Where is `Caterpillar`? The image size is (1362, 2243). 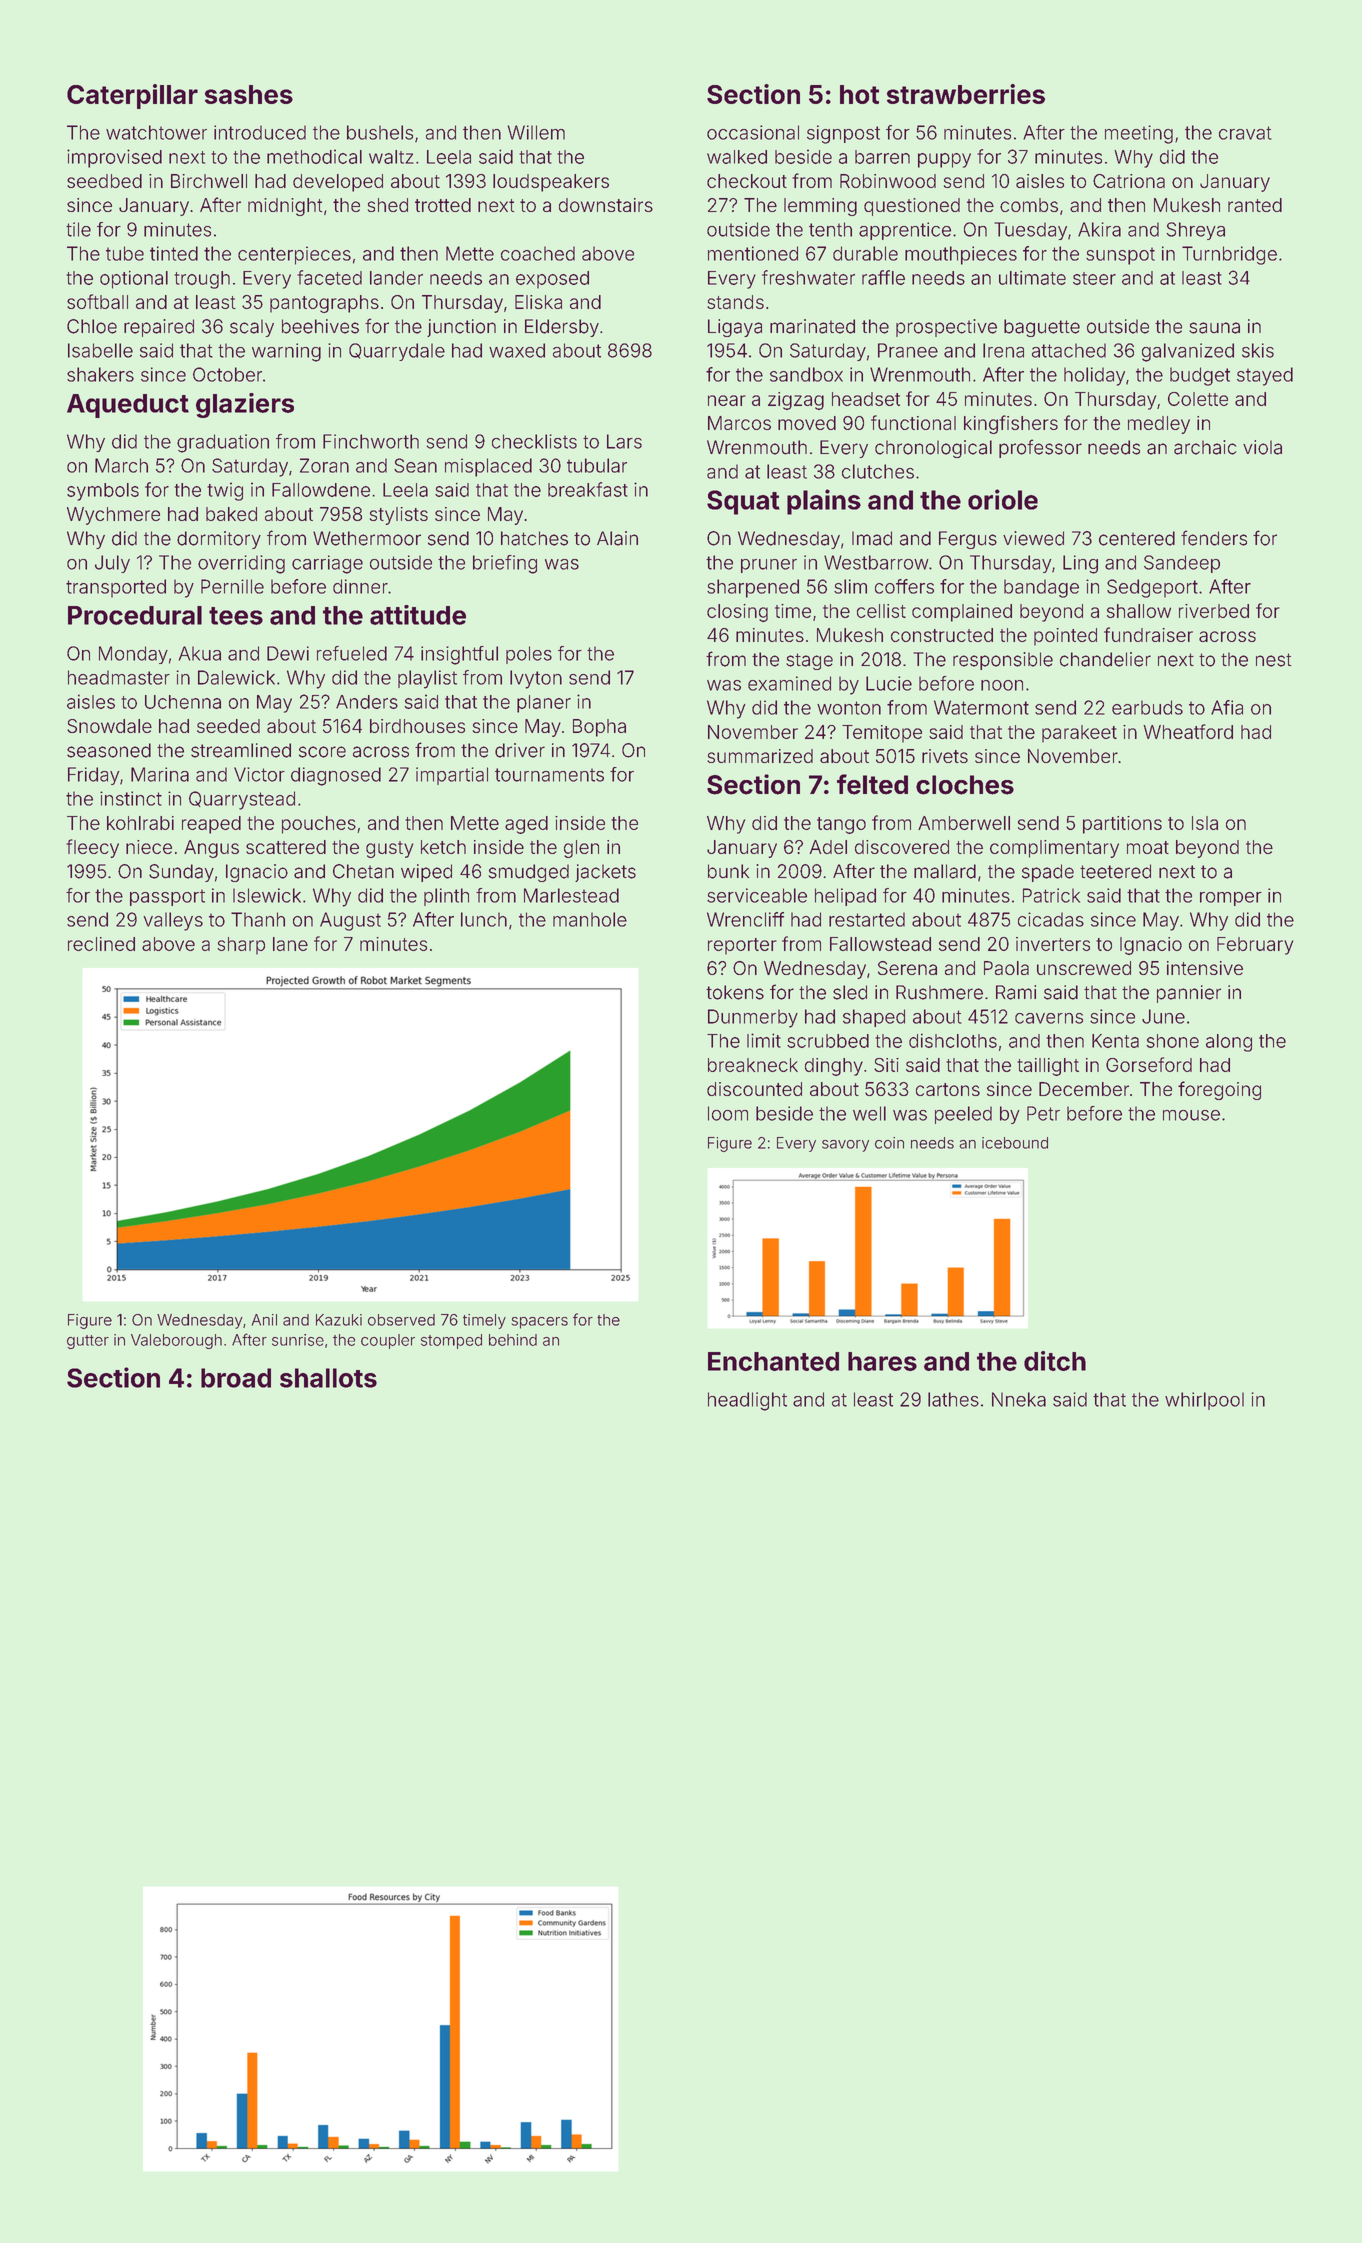 Caterpillar is located at coordinates (132, 96).
